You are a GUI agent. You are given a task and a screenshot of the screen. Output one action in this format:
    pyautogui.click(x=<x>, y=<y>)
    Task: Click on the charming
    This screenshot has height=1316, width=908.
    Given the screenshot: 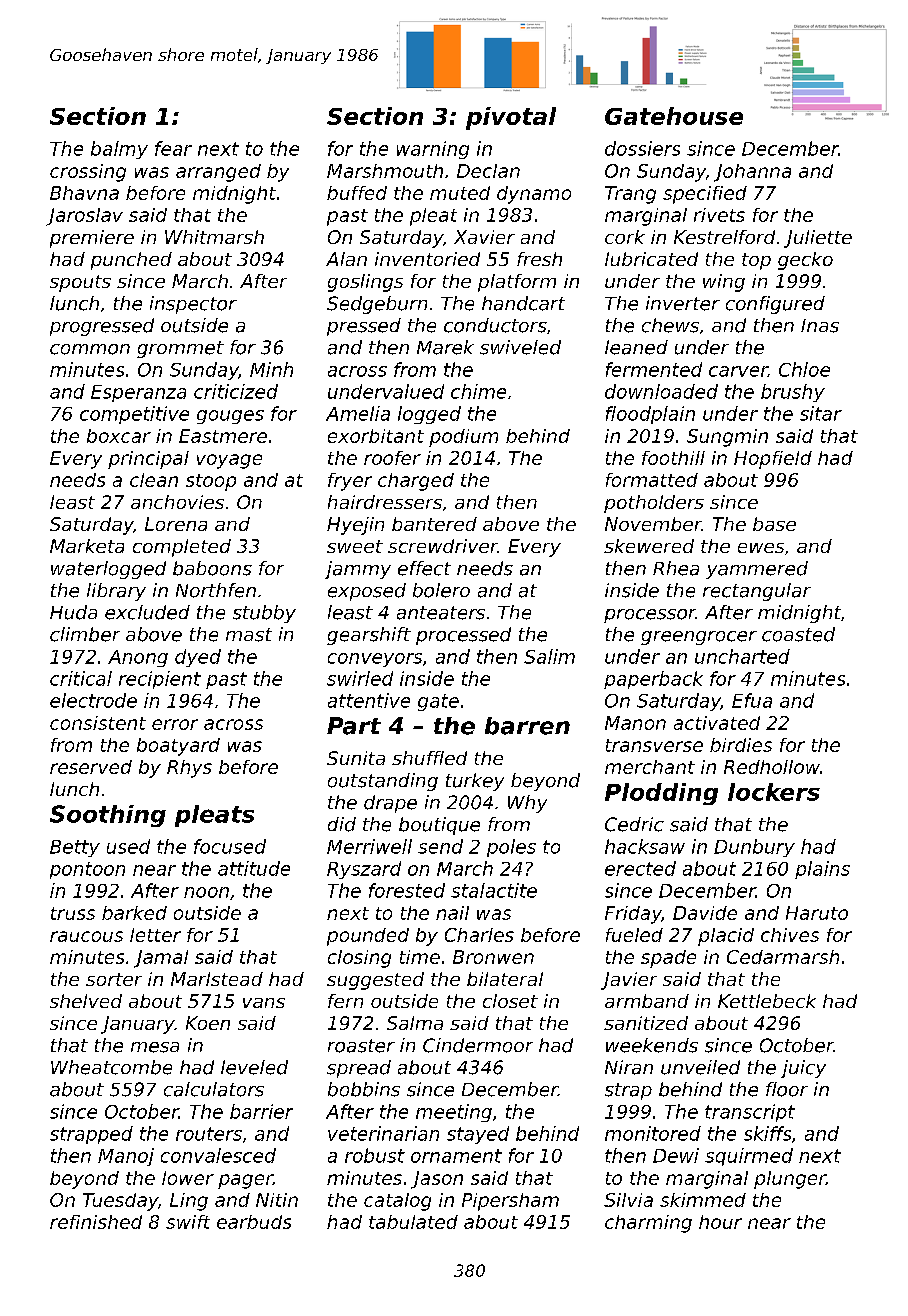 What is the action you would take?
    pyautogui.click(x=648, y=1224)
